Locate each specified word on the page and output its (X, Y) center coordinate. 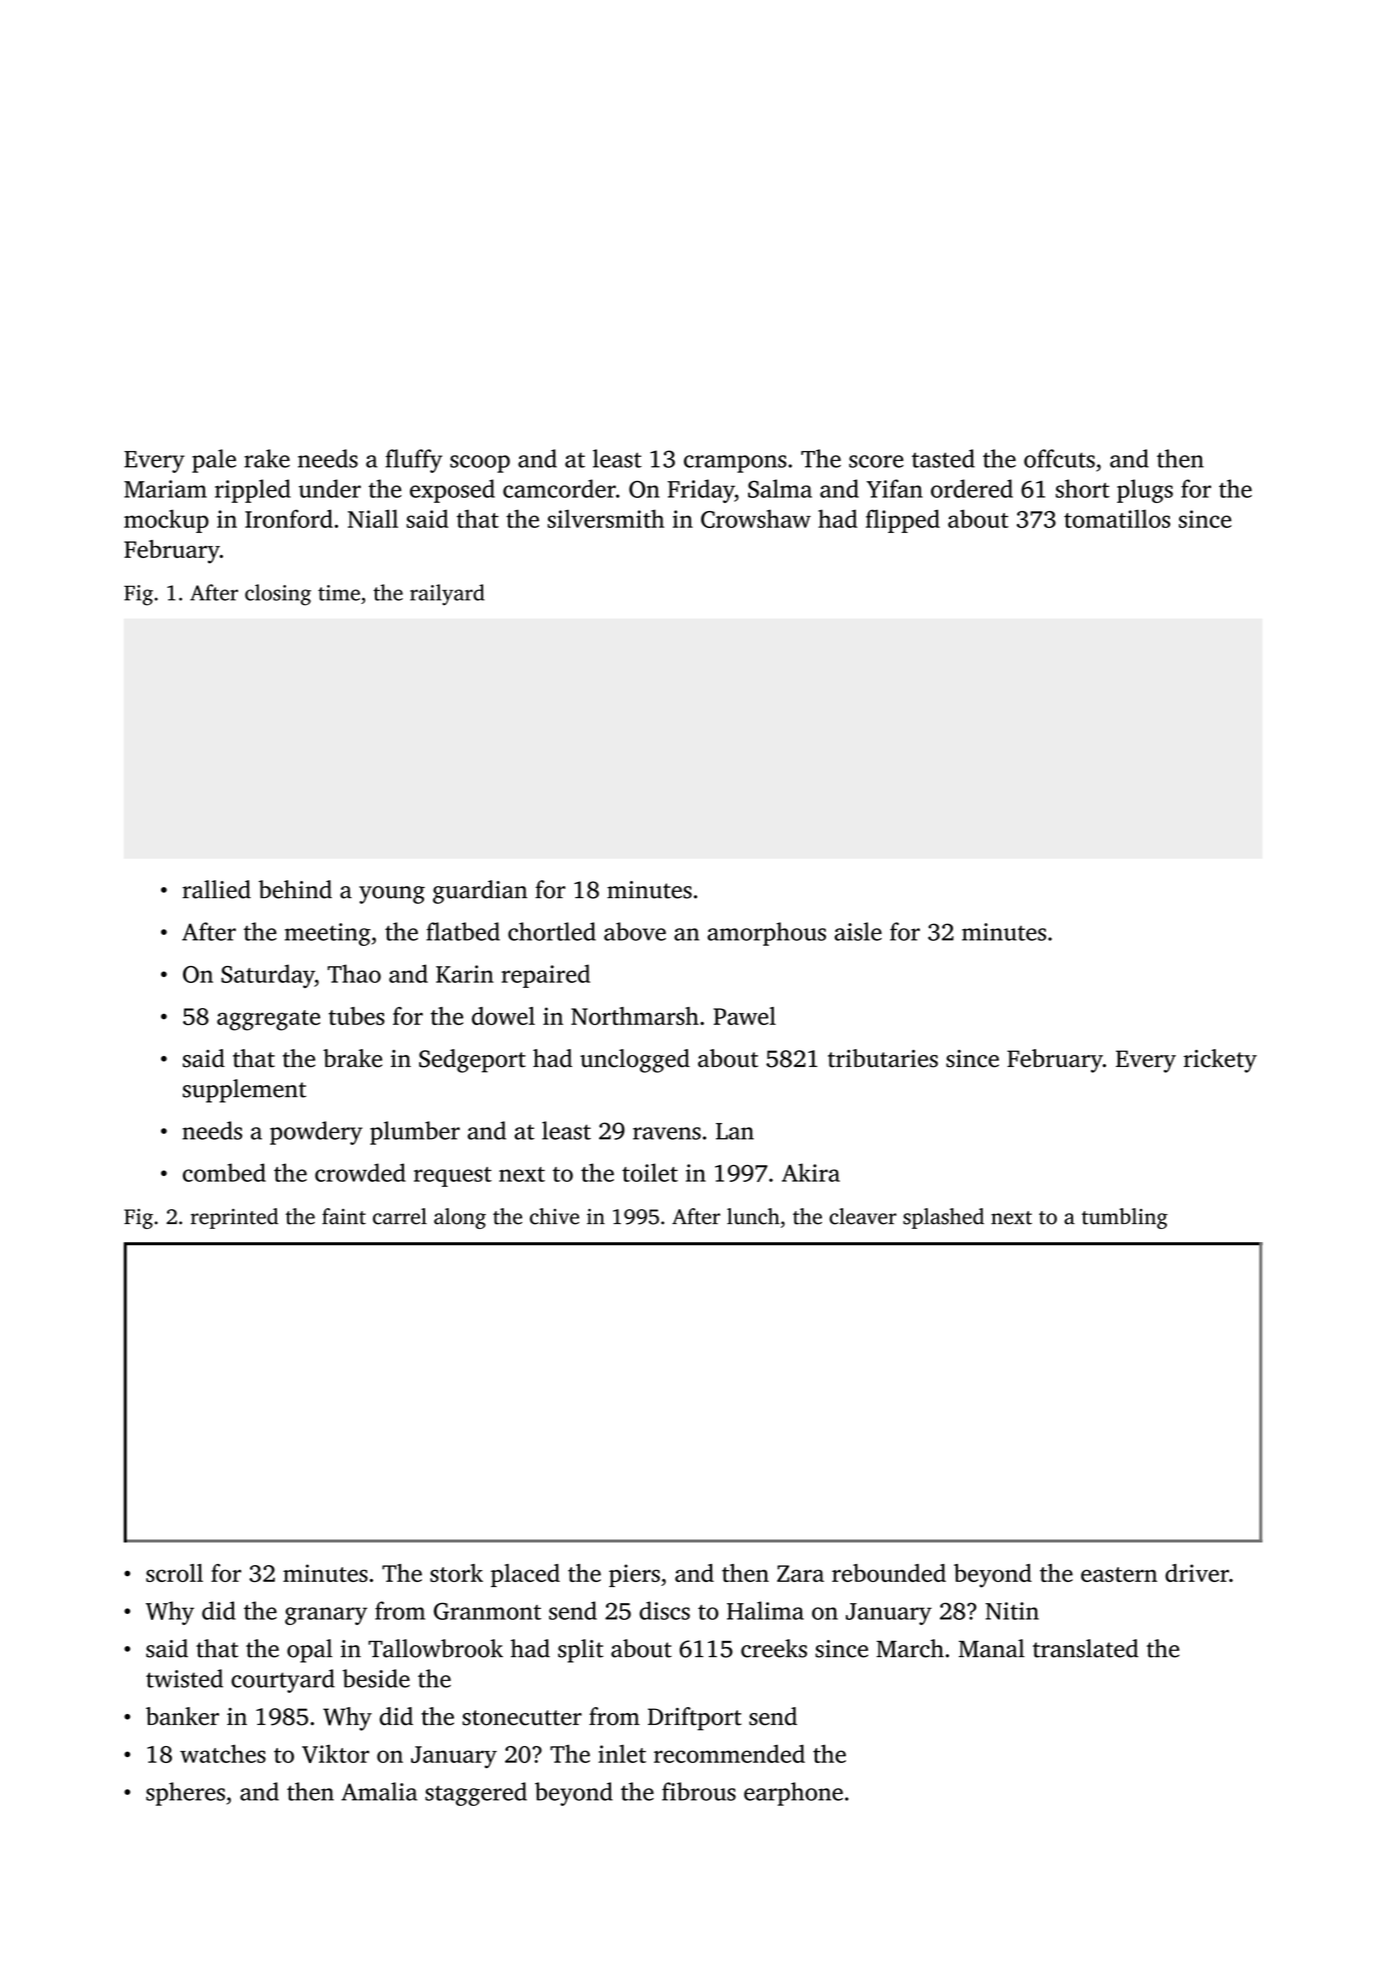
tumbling (1125, 1218)
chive (554, 1216)
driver (1197, 1573)
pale (214, 461)
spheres (185, 1794)
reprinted (234, 1218)
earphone (793, 1794)
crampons (735, 464)
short (1083, 488)
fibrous (699, 1791)
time (339, 593)
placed (525, 1575)
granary (326, 1616)
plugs (1145, 491)
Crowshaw (756, 519)
